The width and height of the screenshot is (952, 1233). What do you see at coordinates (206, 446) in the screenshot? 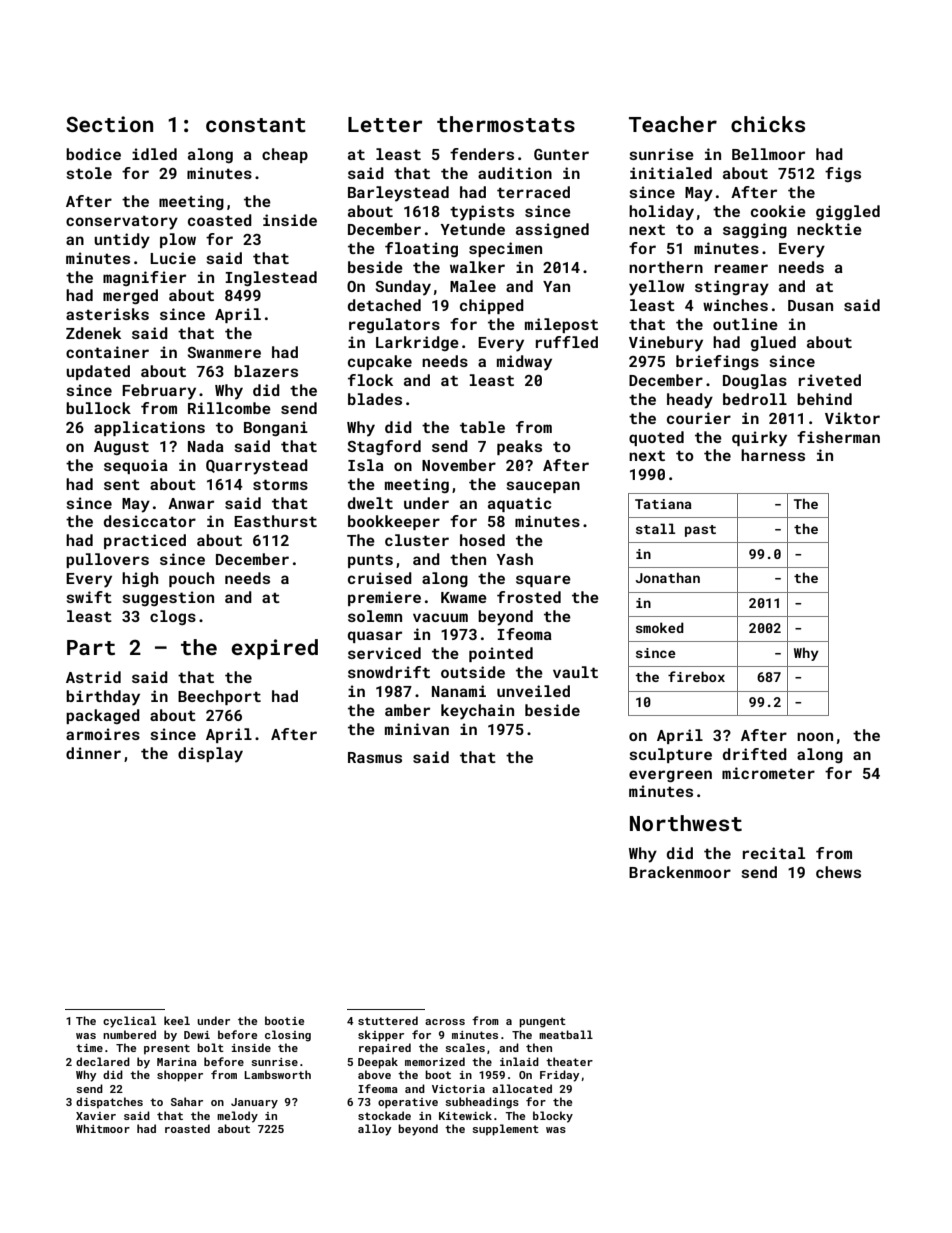
I see `Nada` at bounding box center [206, 446].
